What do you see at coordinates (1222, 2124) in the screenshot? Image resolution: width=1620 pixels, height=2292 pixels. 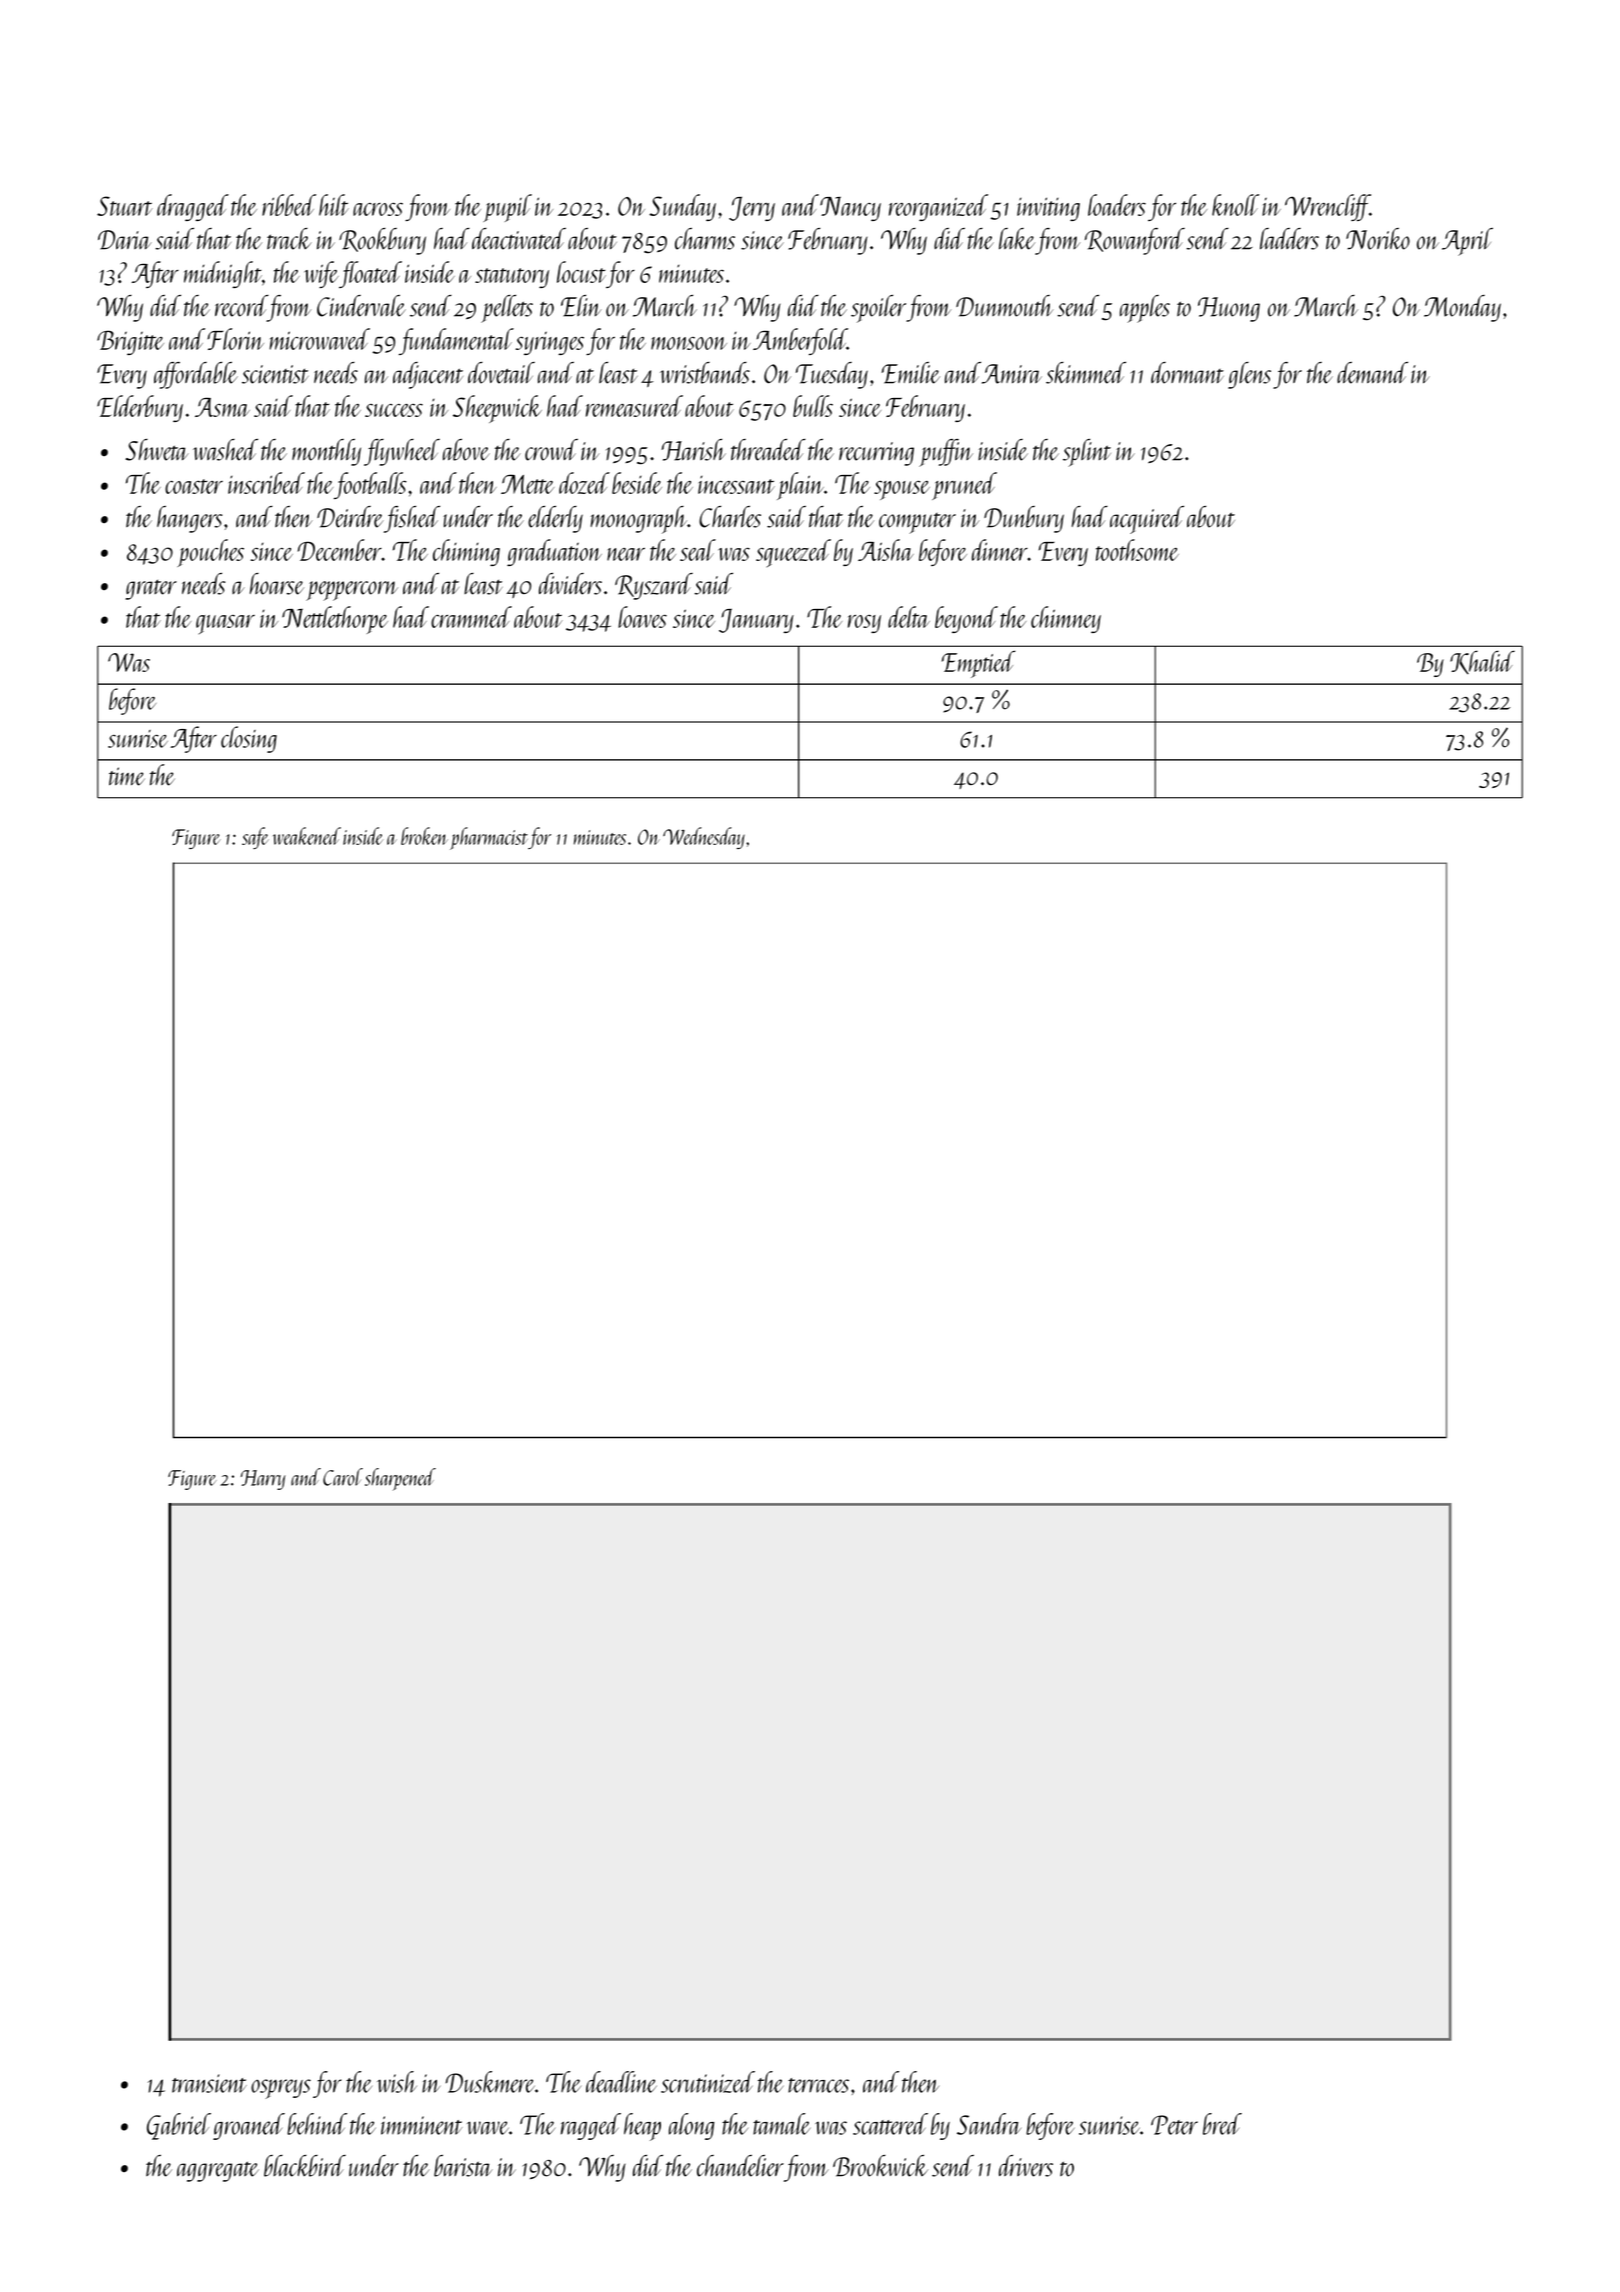 I see `bred` at bounding box center [1222, 2124].
